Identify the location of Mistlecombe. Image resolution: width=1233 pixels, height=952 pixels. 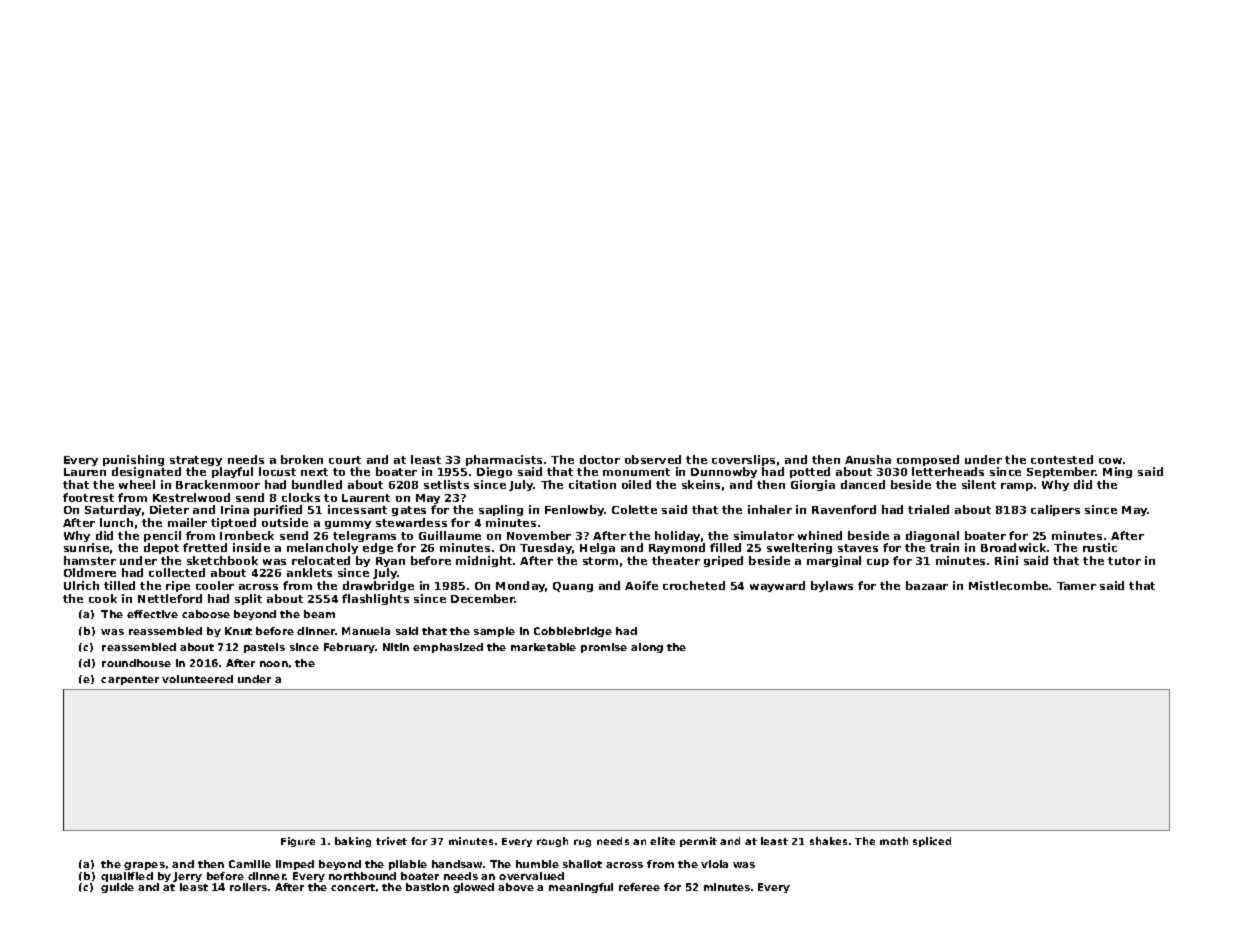
(1008, 585).
